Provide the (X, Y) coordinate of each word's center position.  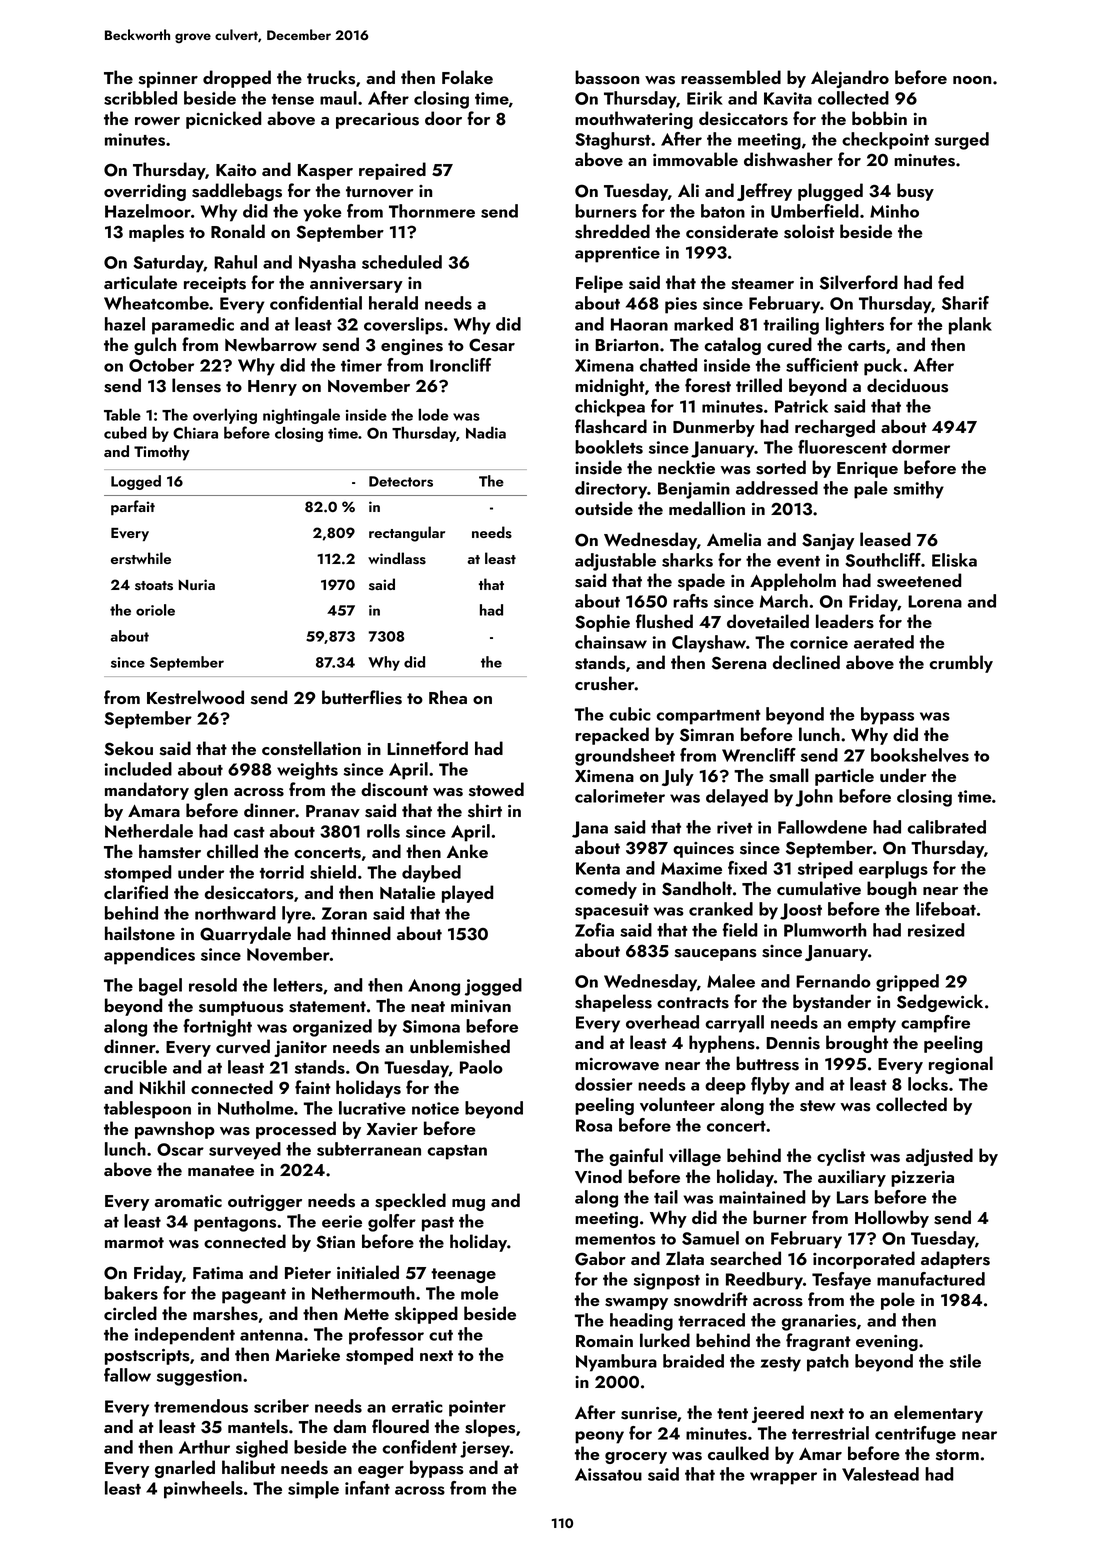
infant (367, 1488)
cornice (819, 642)
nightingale (301, 416)
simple (313, 1490)
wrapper (783, 1478)
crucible (135, 1067)
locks (928, 1084)
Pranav (333, 811)
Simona (431, 1026)
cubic (630, 714)
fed (951, 282)
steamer (762, 284)
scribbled (140, 98)
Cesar (492, 345)
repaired (392, 171)
